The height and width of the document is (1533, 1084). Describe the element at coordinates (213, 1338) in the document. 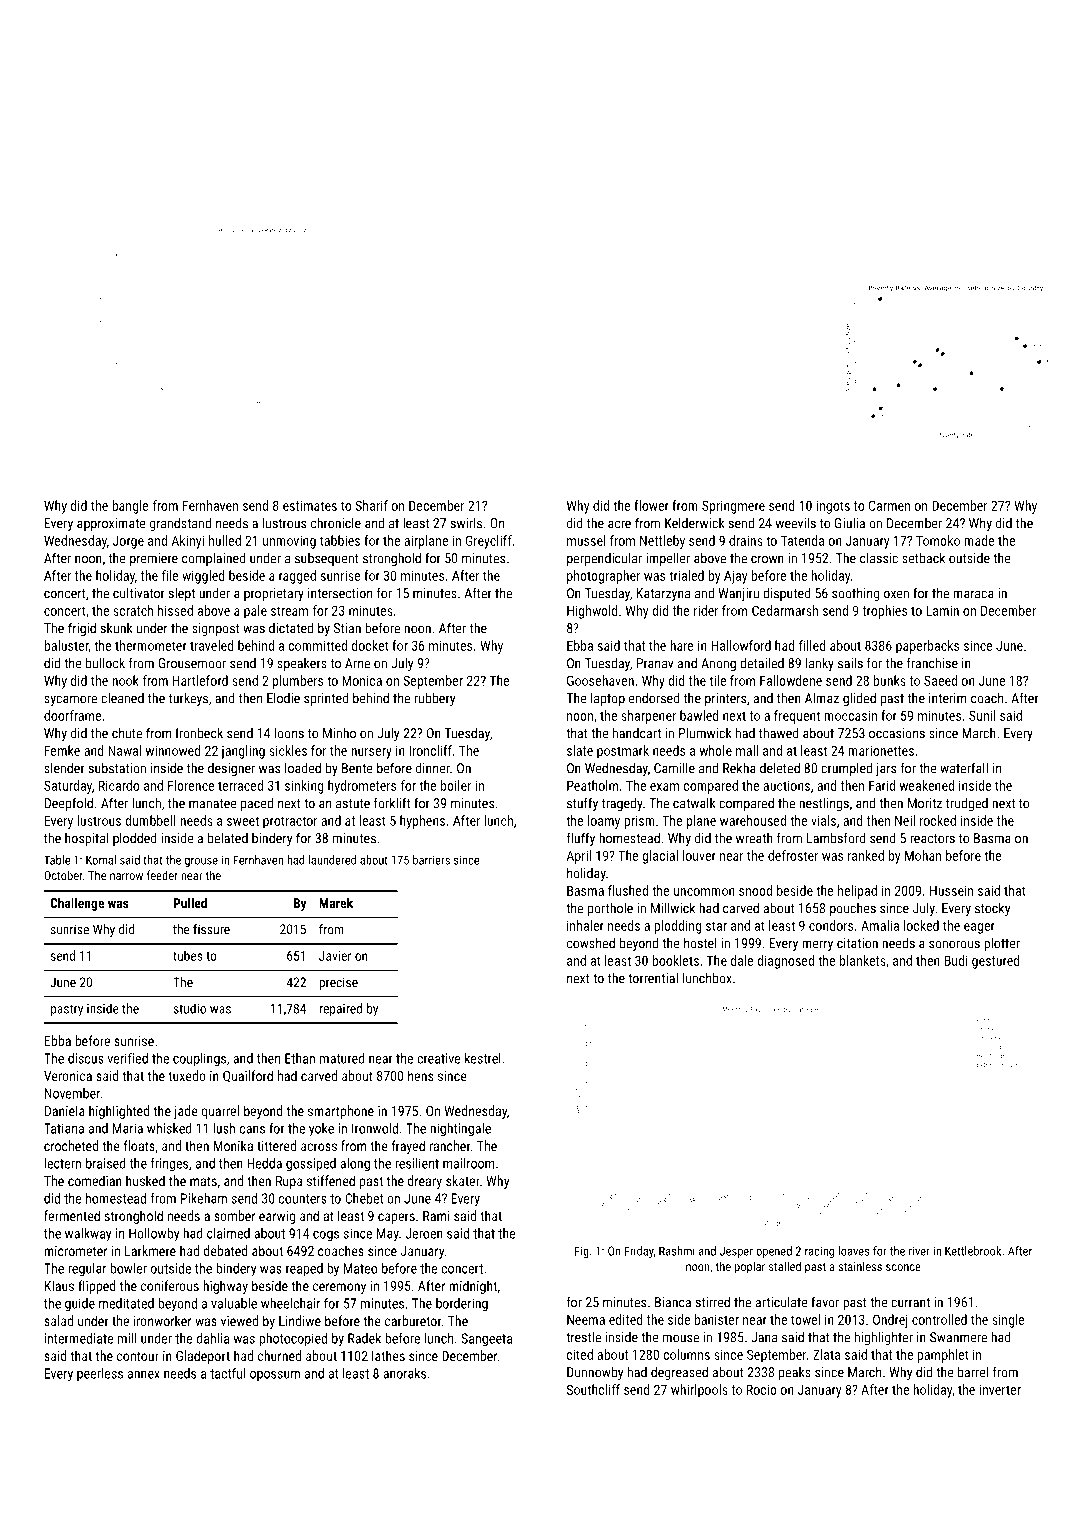

I see `dahlia` at that location.
